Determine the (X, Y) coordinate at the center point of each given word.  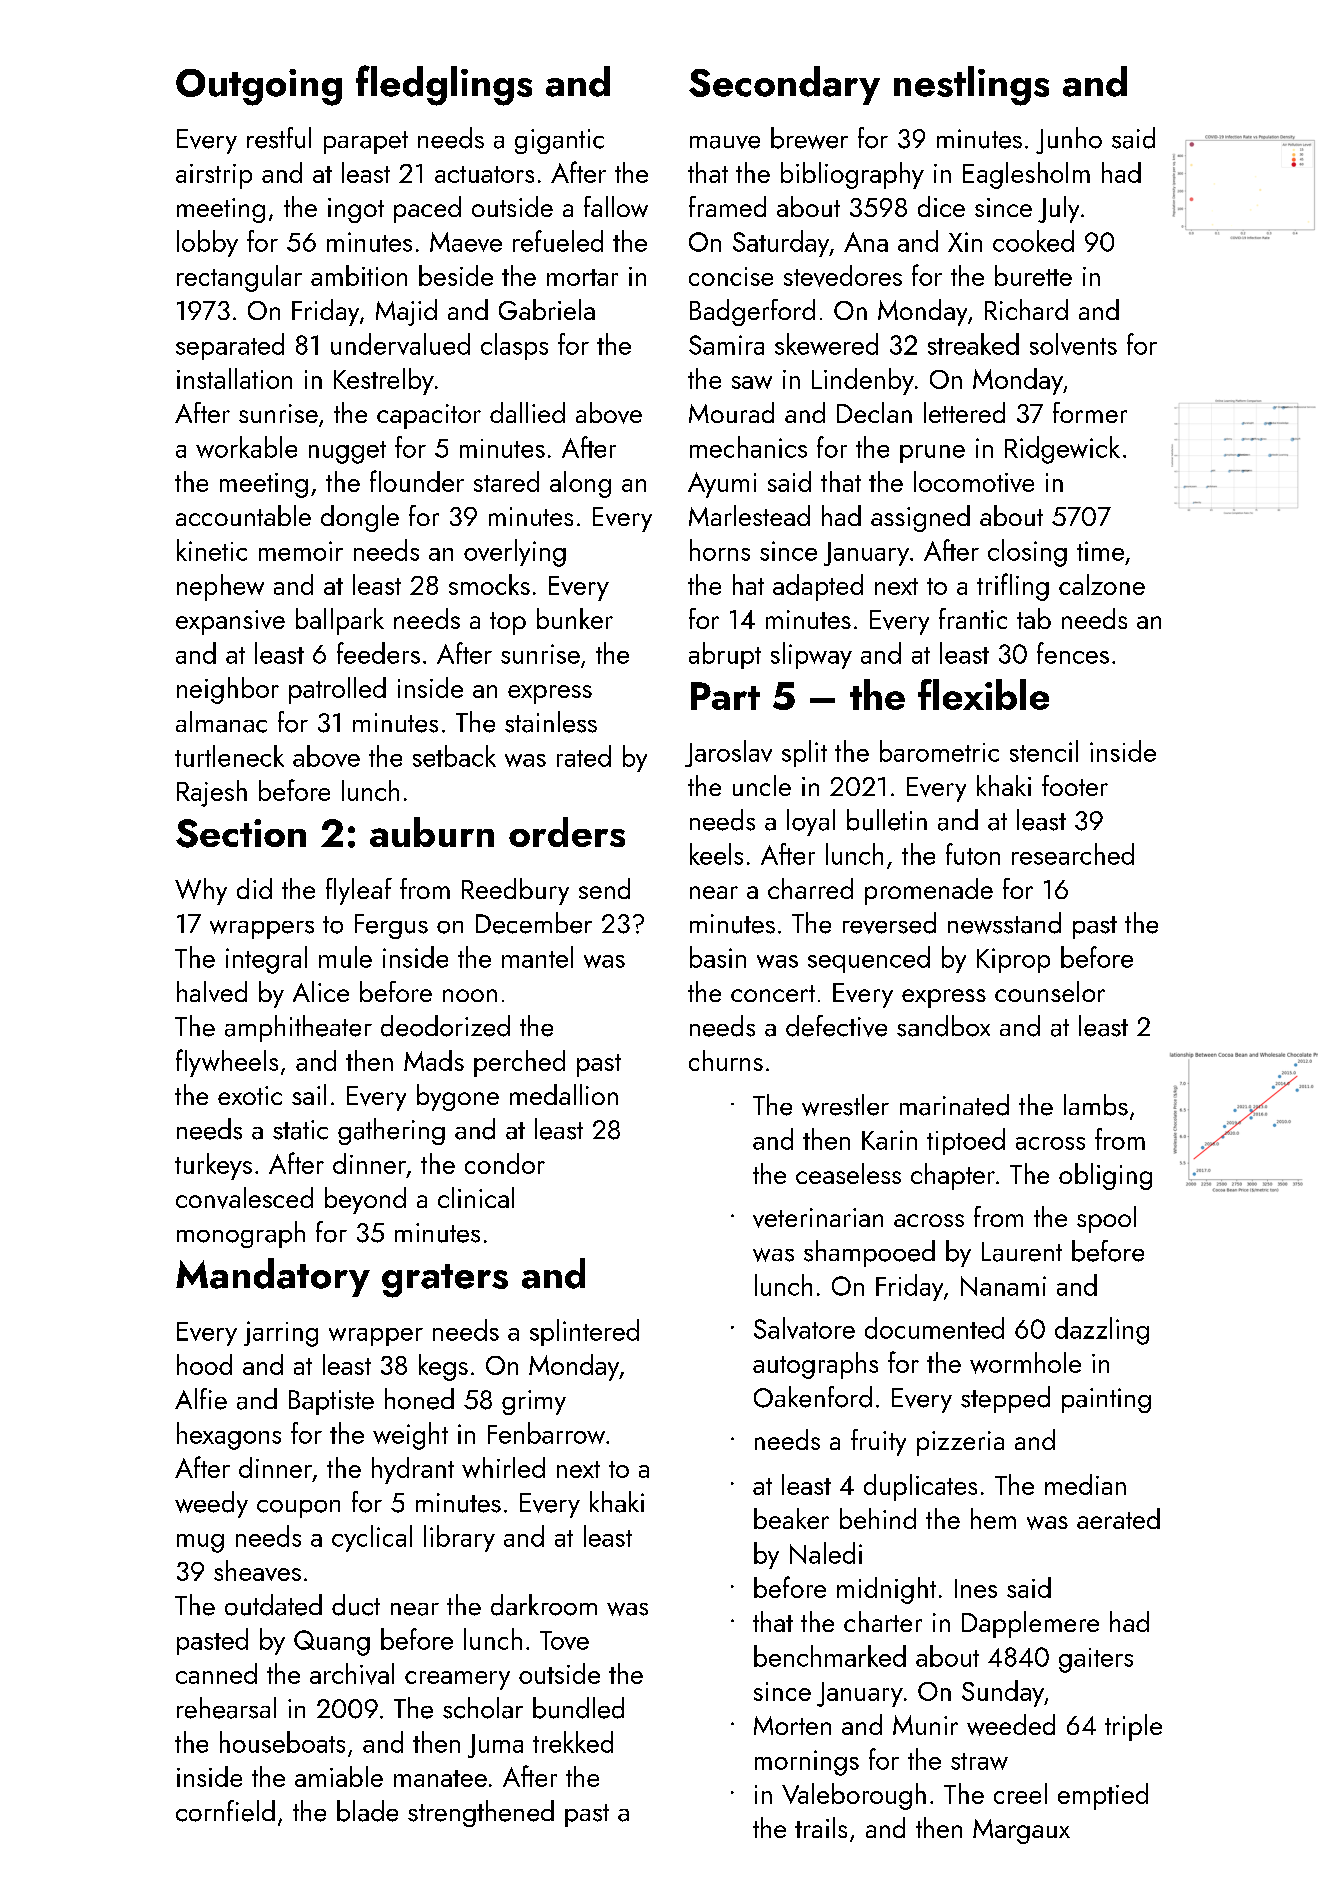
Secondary (784, 85)
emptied (1103, 1796)
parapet (366, 142)
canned (216, 1673)
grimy (534, 1402)
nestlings (971, 86)
